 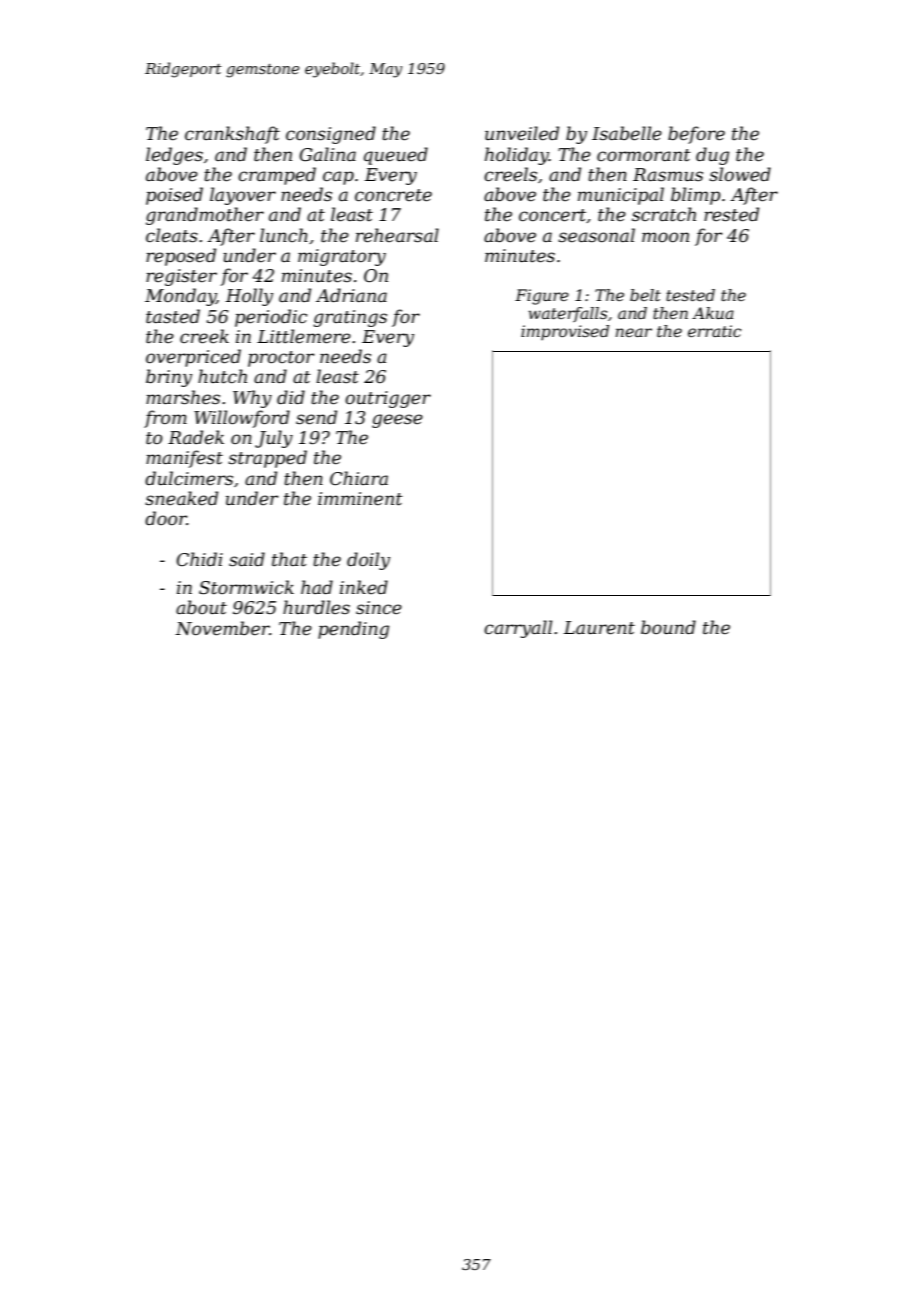 I want to click on before, so click(x=696, y=135).
